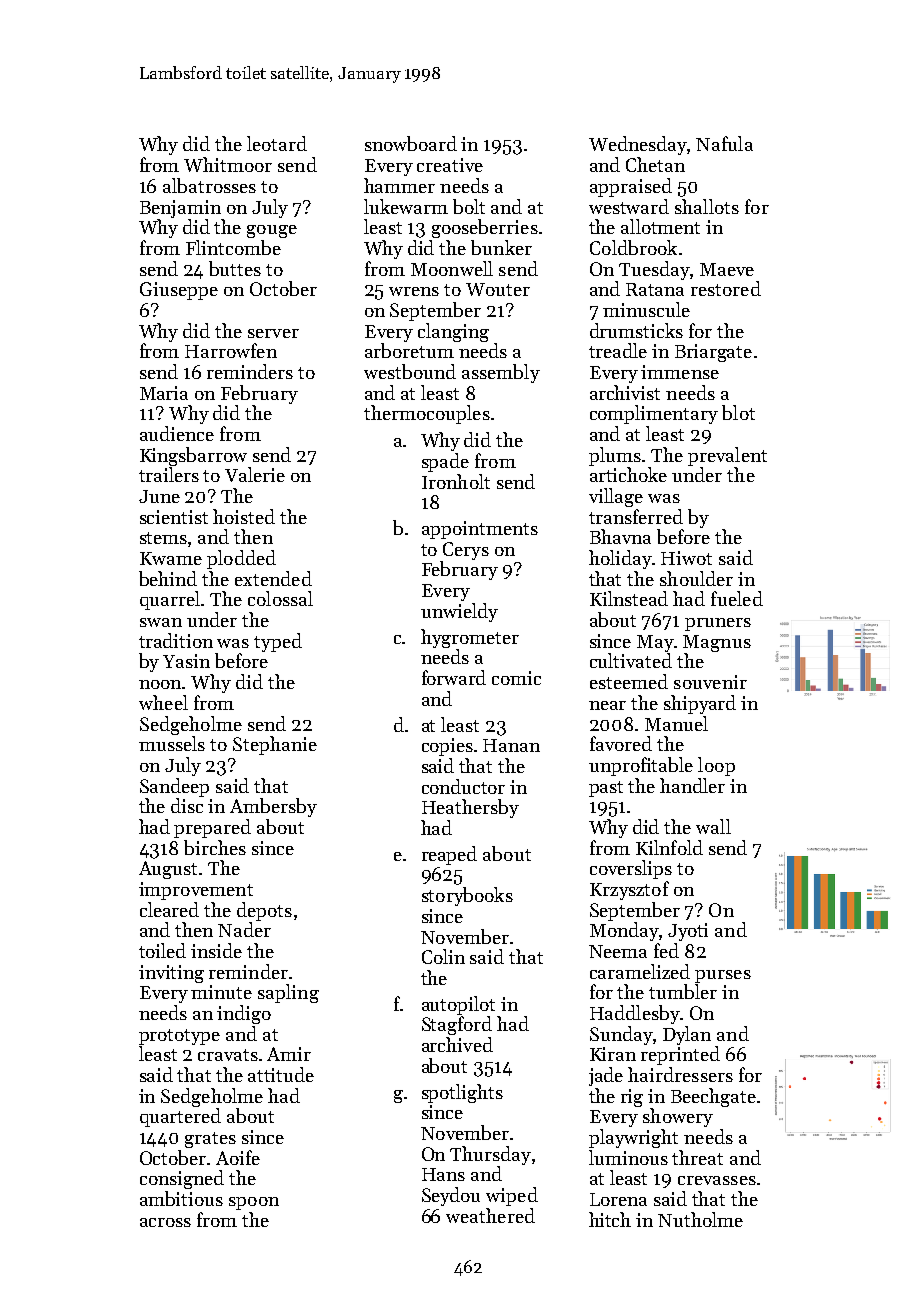 This page has width=908, height=1316. I want to click on spoon, so click(254, 1203).
